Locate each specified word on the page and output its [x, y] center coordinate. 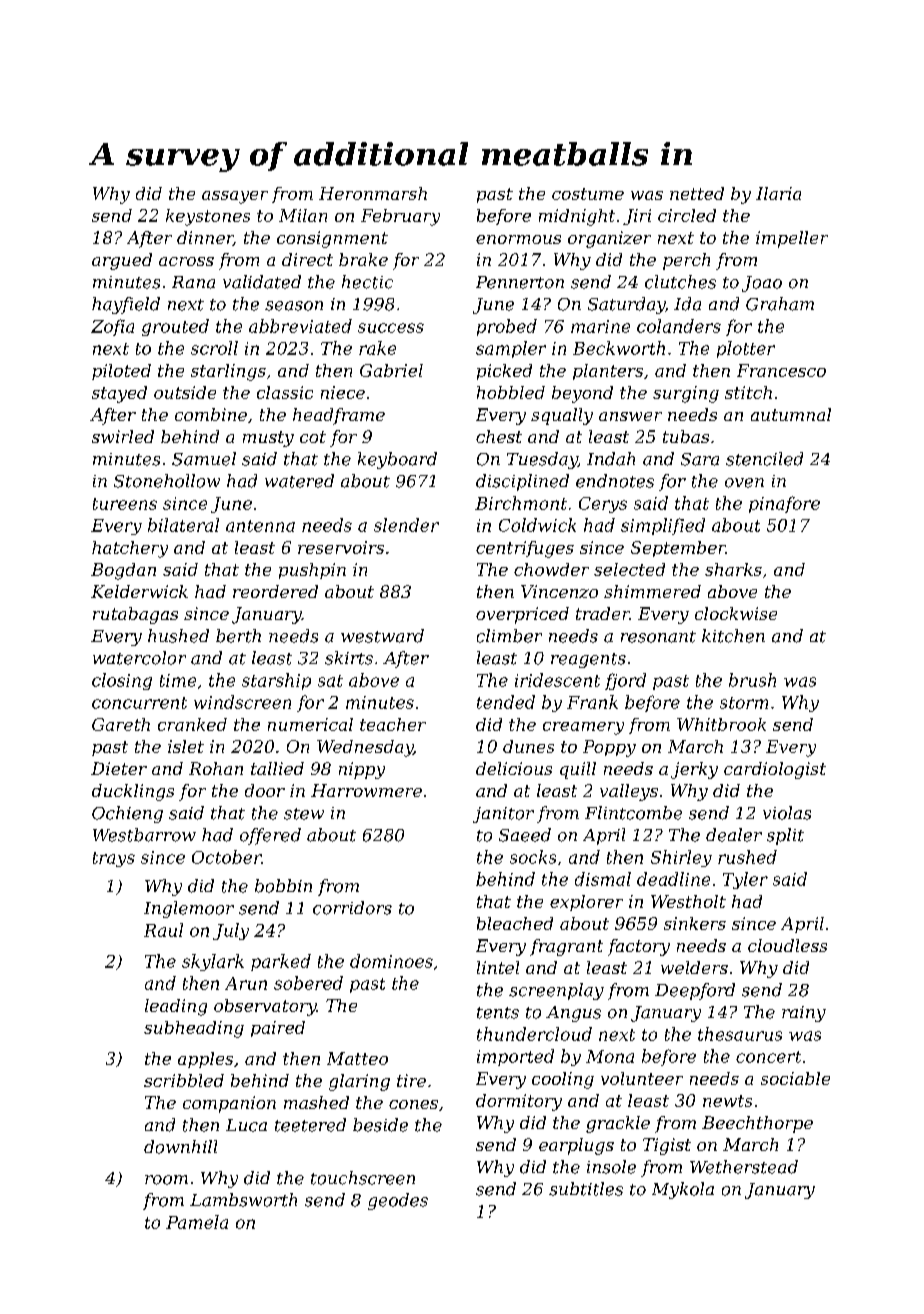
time [178, 680]
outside [185, 392]
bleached [515, 923]
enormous [518, 239]
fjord [625, 681]
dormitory [519, 1102]
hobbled [511, 392]
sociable [795, 1078]
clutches [680, 282]
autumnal [791, 414]
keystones [208, 217]
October [226, 857]
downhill [180, 1147]
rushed [747, 857]
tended [506, 702]
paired [278, 1029]
